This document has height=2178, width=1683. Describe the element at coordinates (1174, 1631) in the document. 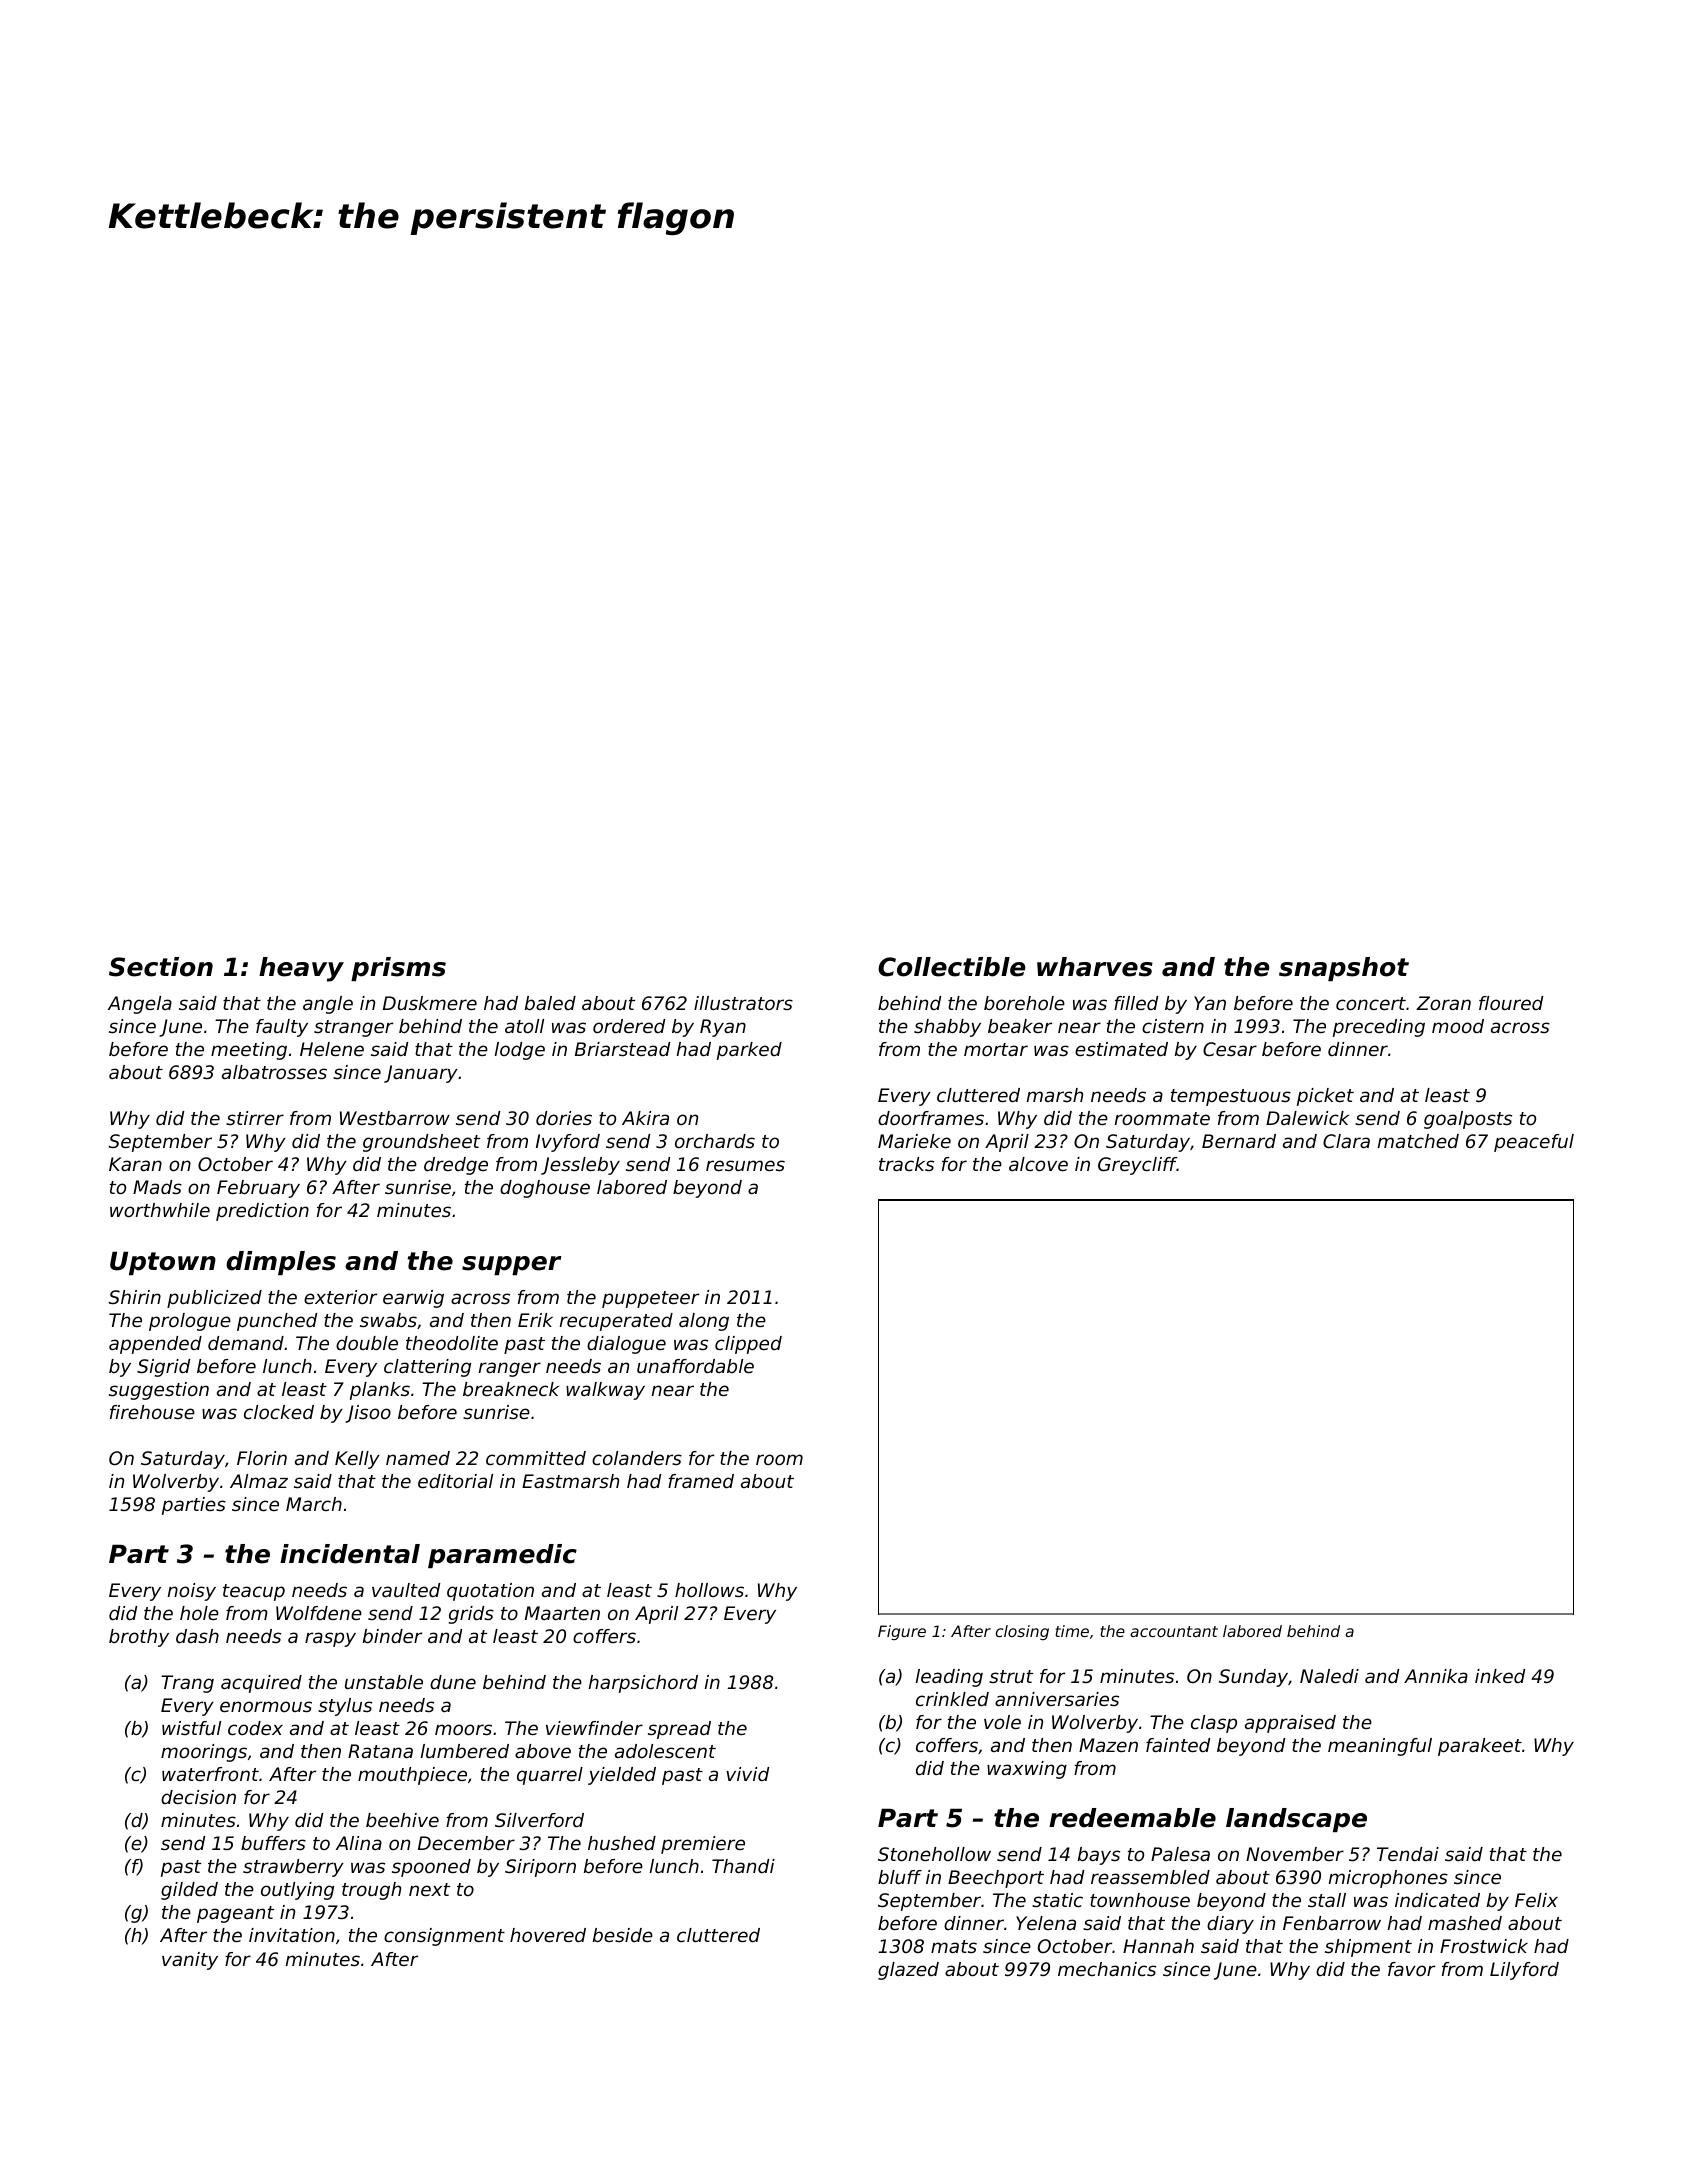

I see `accountant` at that location.
